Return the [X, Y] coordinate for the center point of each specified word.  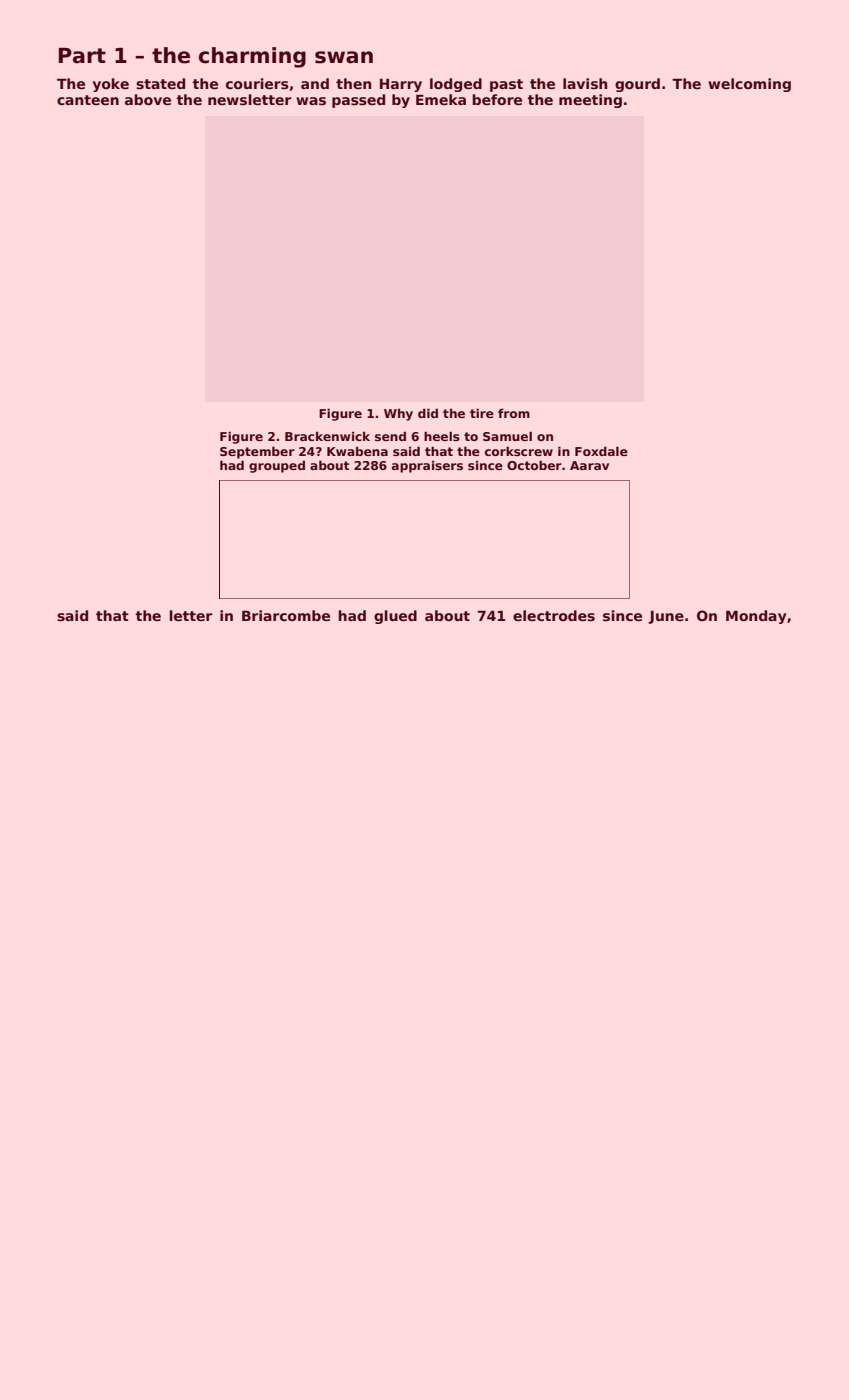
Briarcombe [286, 615]
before [497, 99]
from [514, 413]
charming [252, 57]
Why [398, 414]
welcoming [749, 85]
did [428, 413]
